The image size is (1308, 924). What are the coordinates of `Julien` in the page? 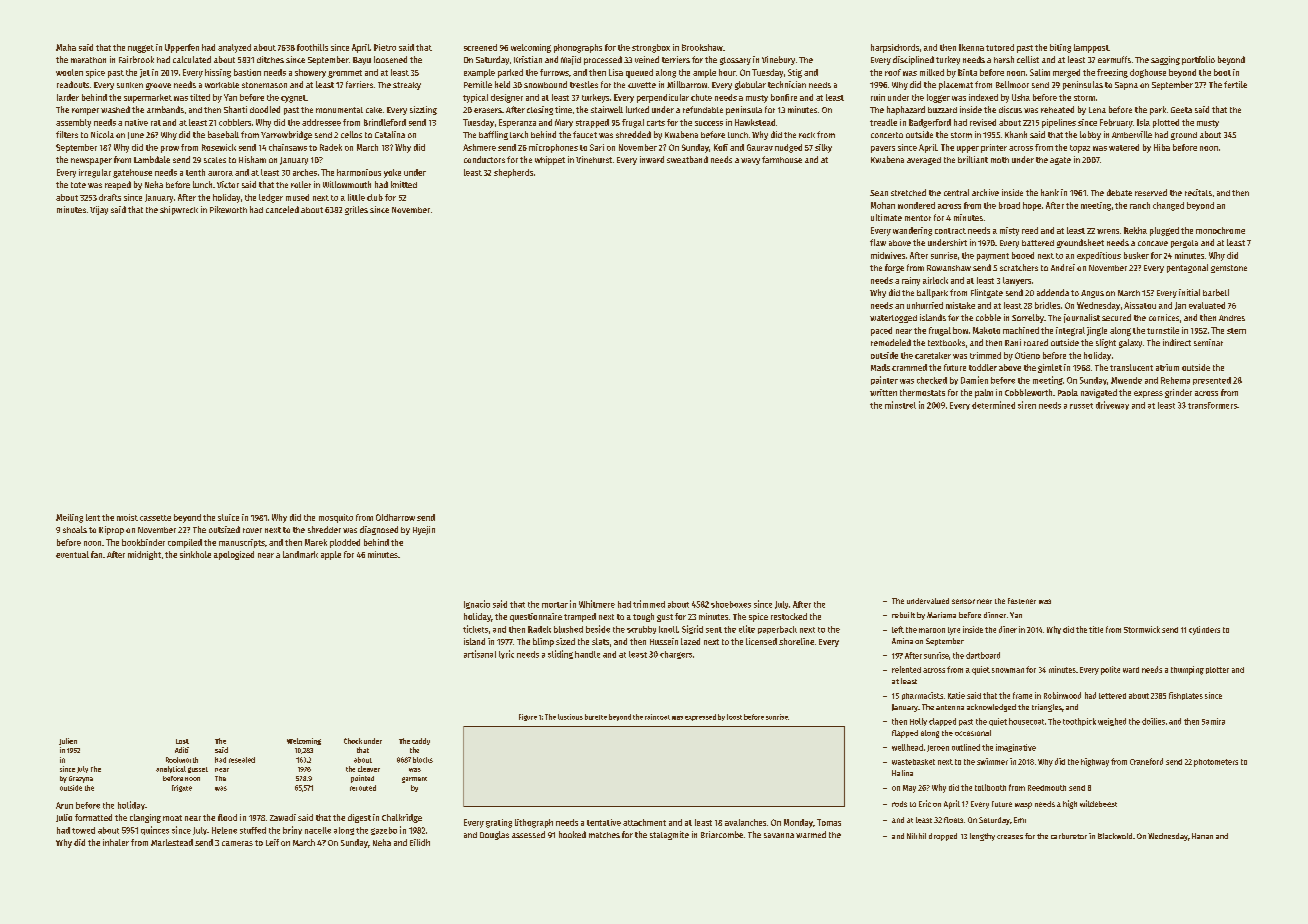 It's located at (68, 741).
